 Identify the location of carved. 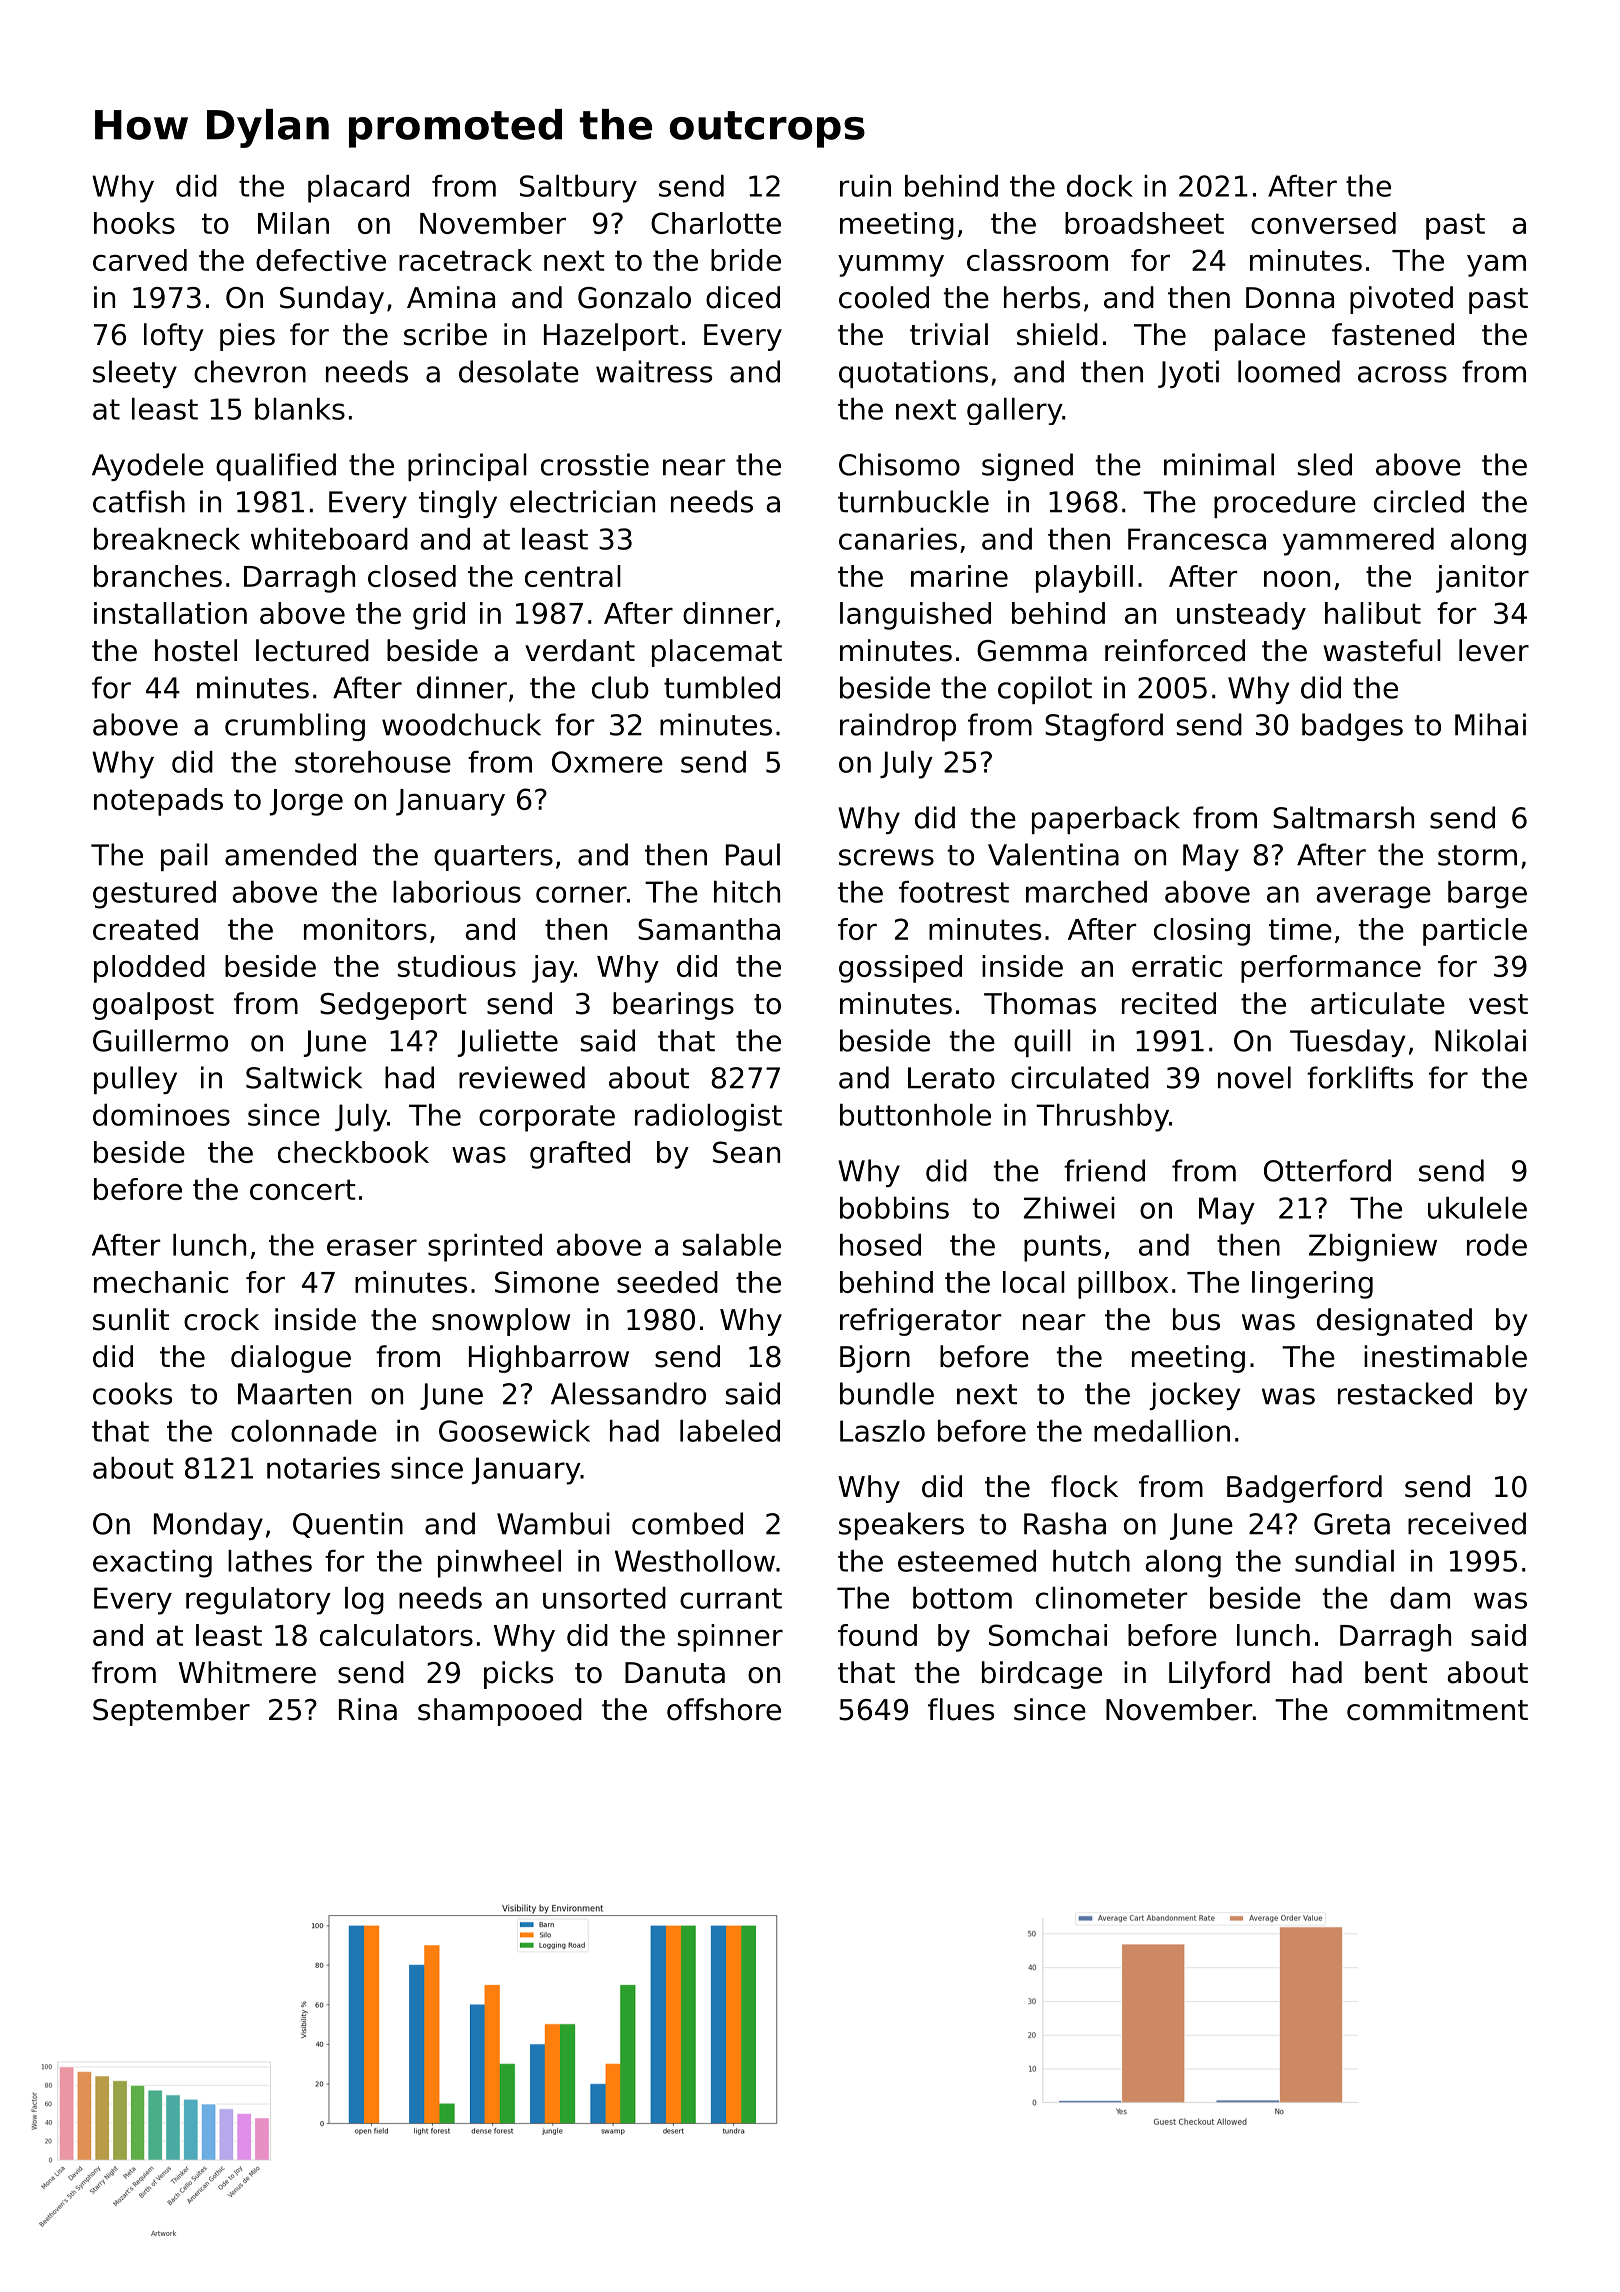
(140, 260).
